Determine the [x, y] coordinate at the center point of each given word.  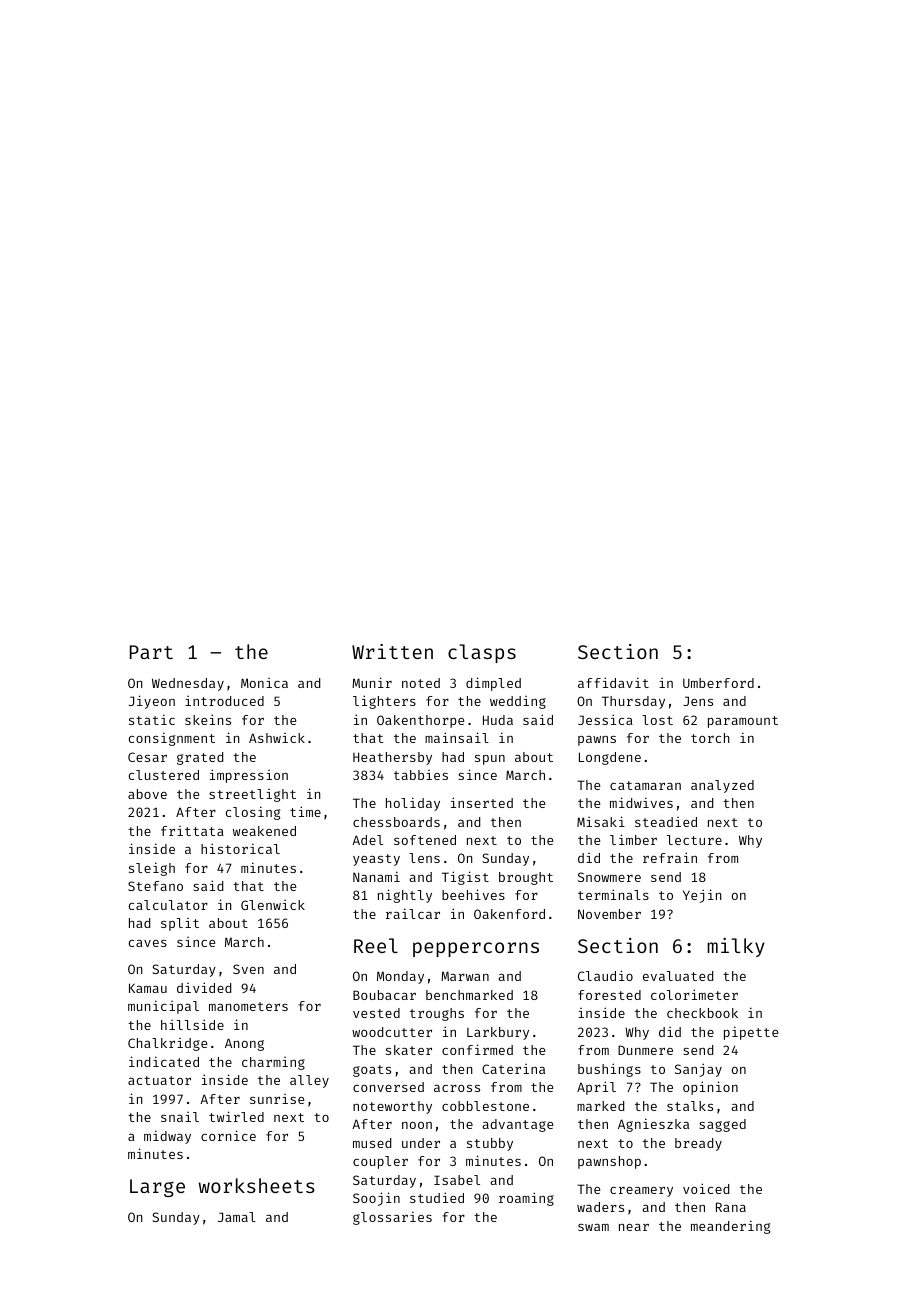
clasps [482, 653]
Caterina [513, 1069]
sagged [722, 1125]
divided [204, 987]
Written [392, 651]
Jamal [237, 1217]
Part [151, 652]
